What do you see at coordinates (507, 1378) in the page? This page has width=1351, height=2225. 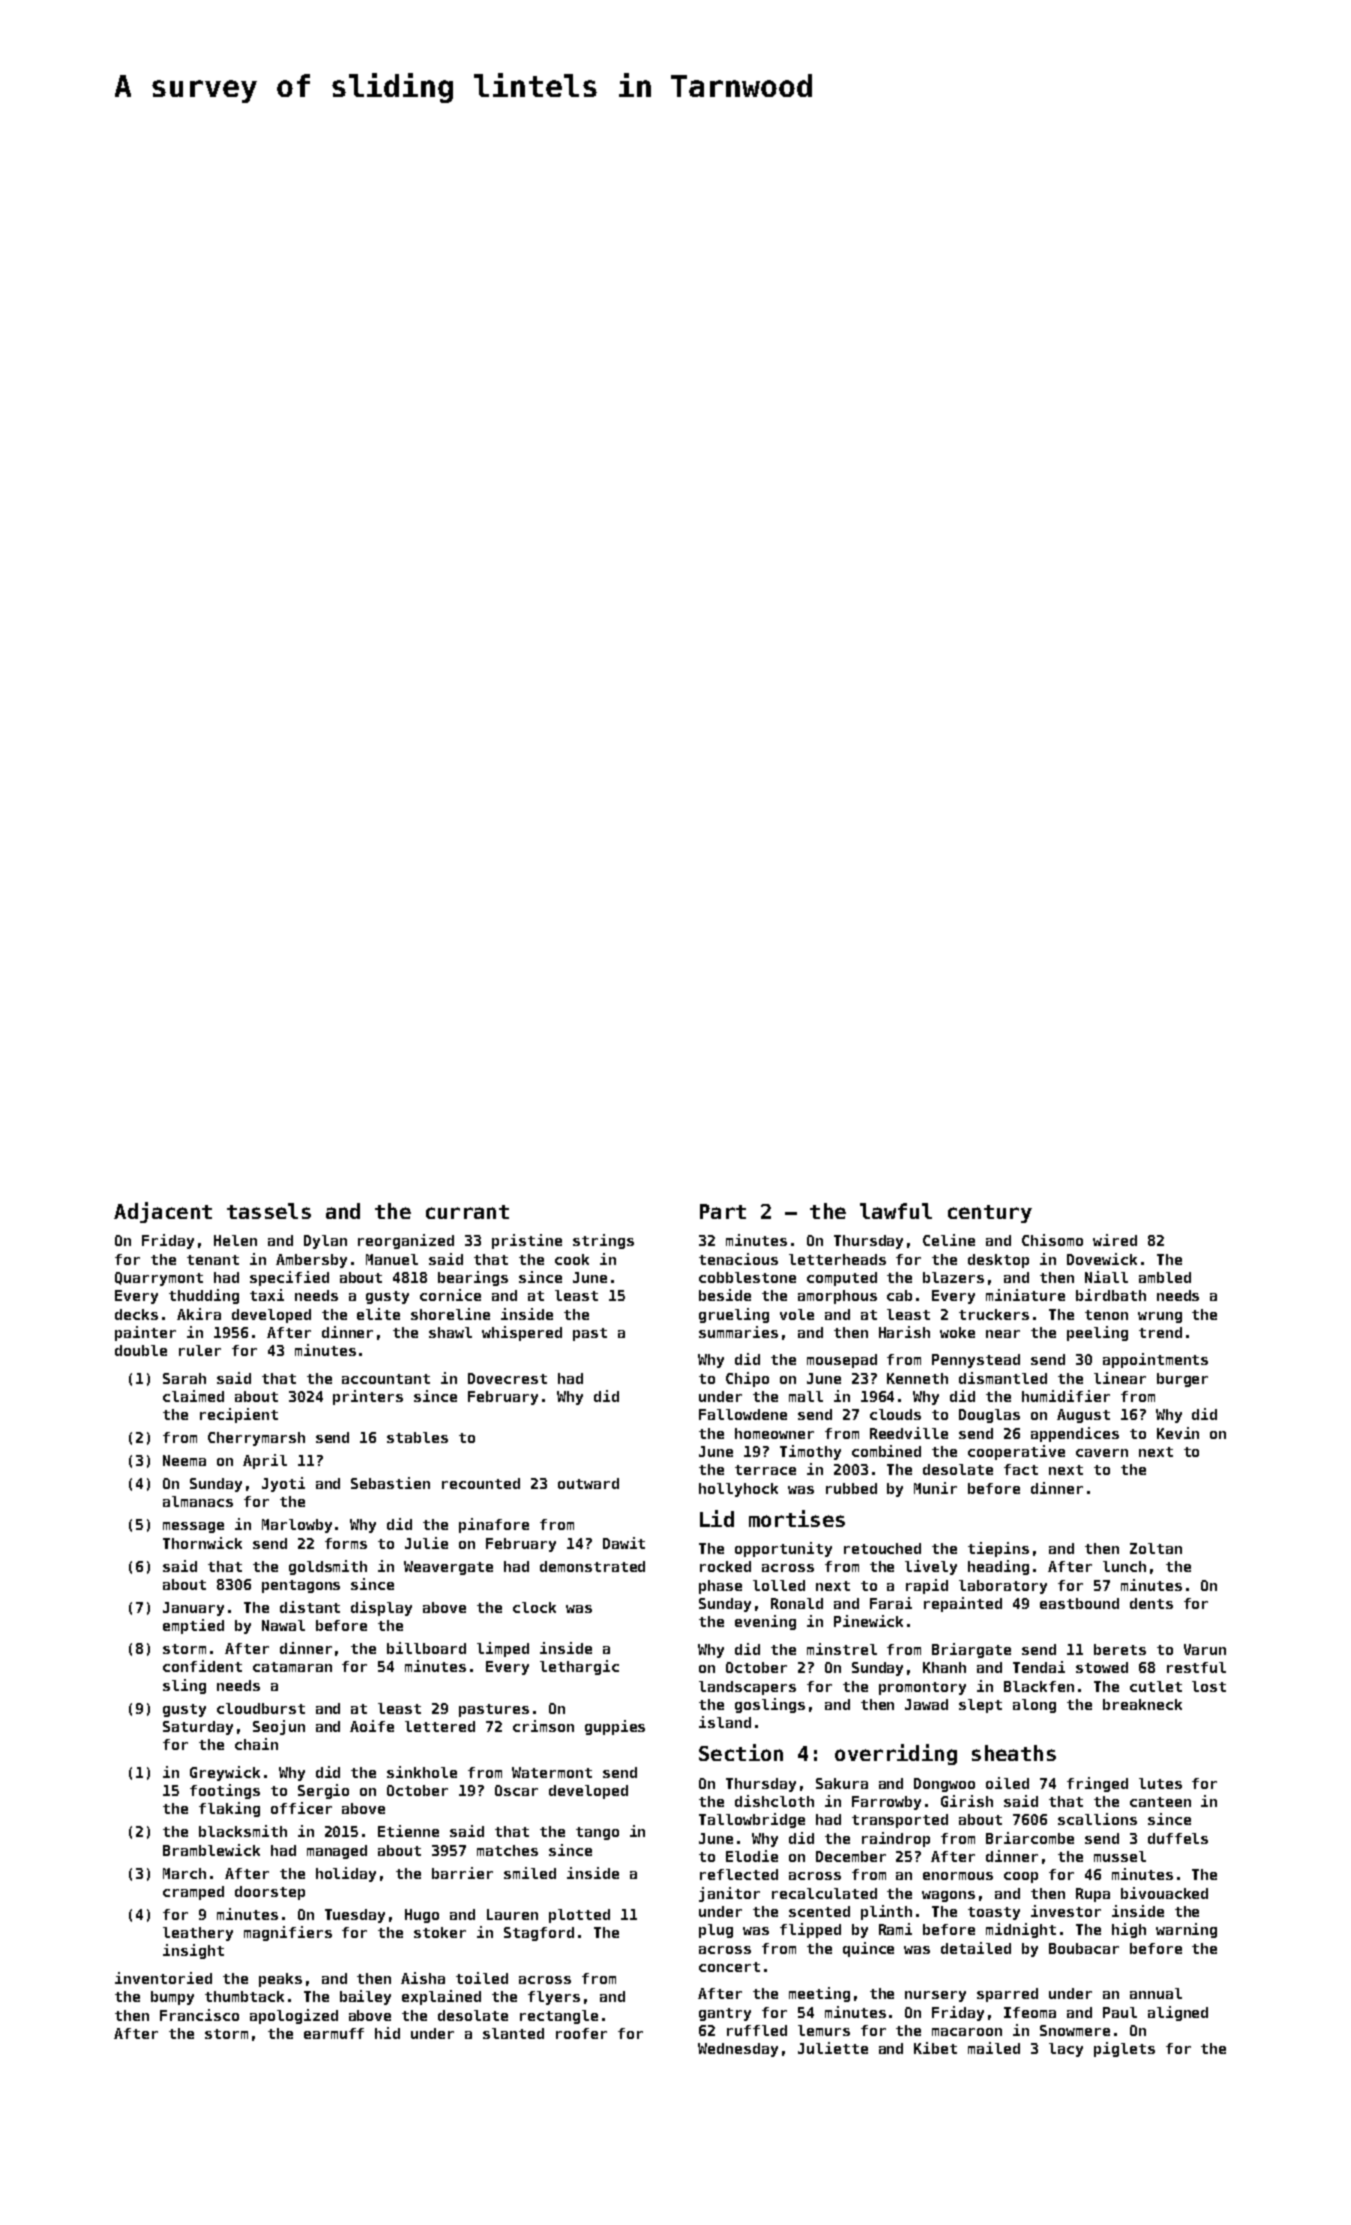 I see `Dovecrest` at bounding box center [507, 1378].
